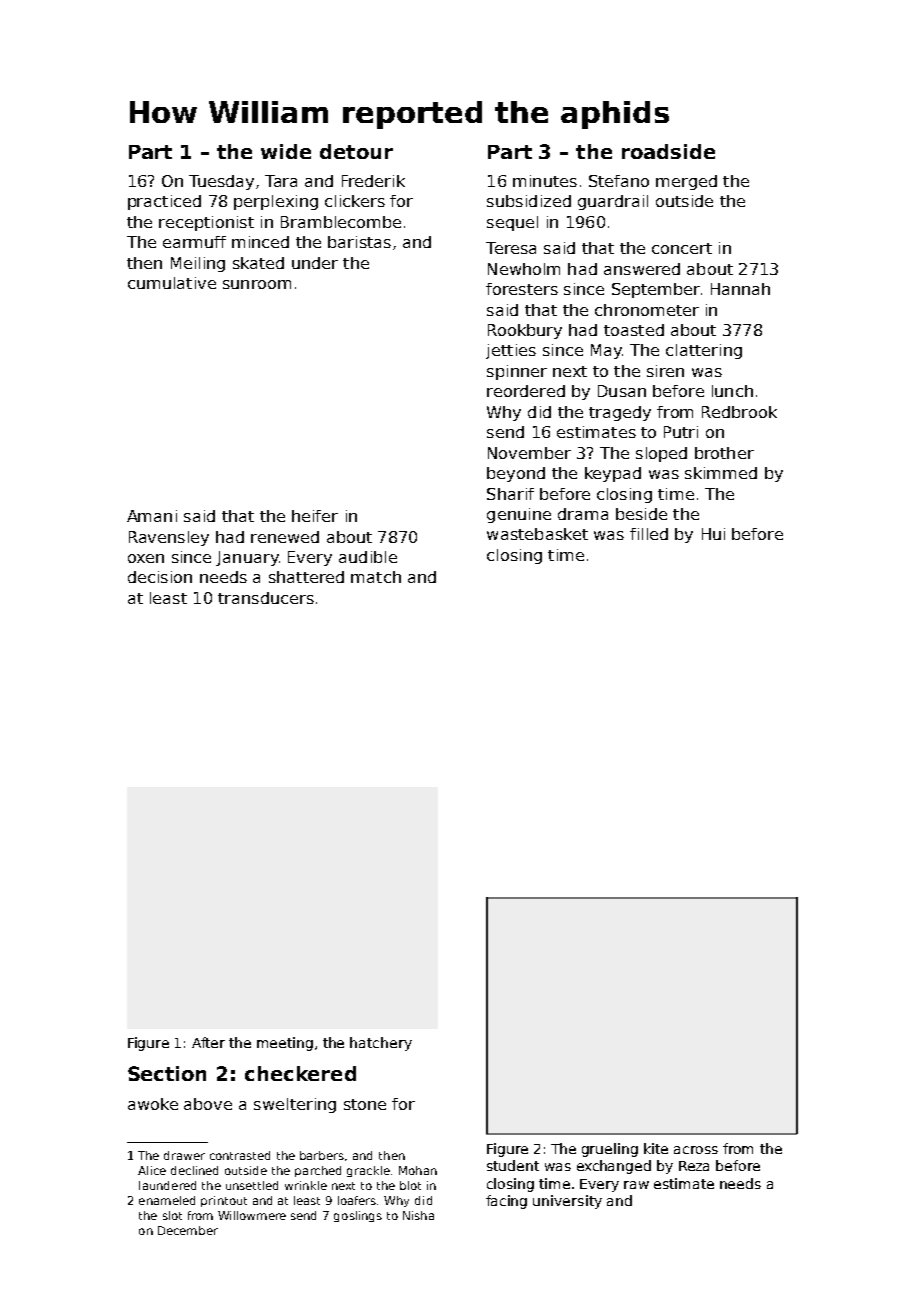 This screenshot has height=1314, width=924. What do you see at coordinates (537, 534) in the screenshot?
I see `wastebasket` at bounding box center [537, 534].
